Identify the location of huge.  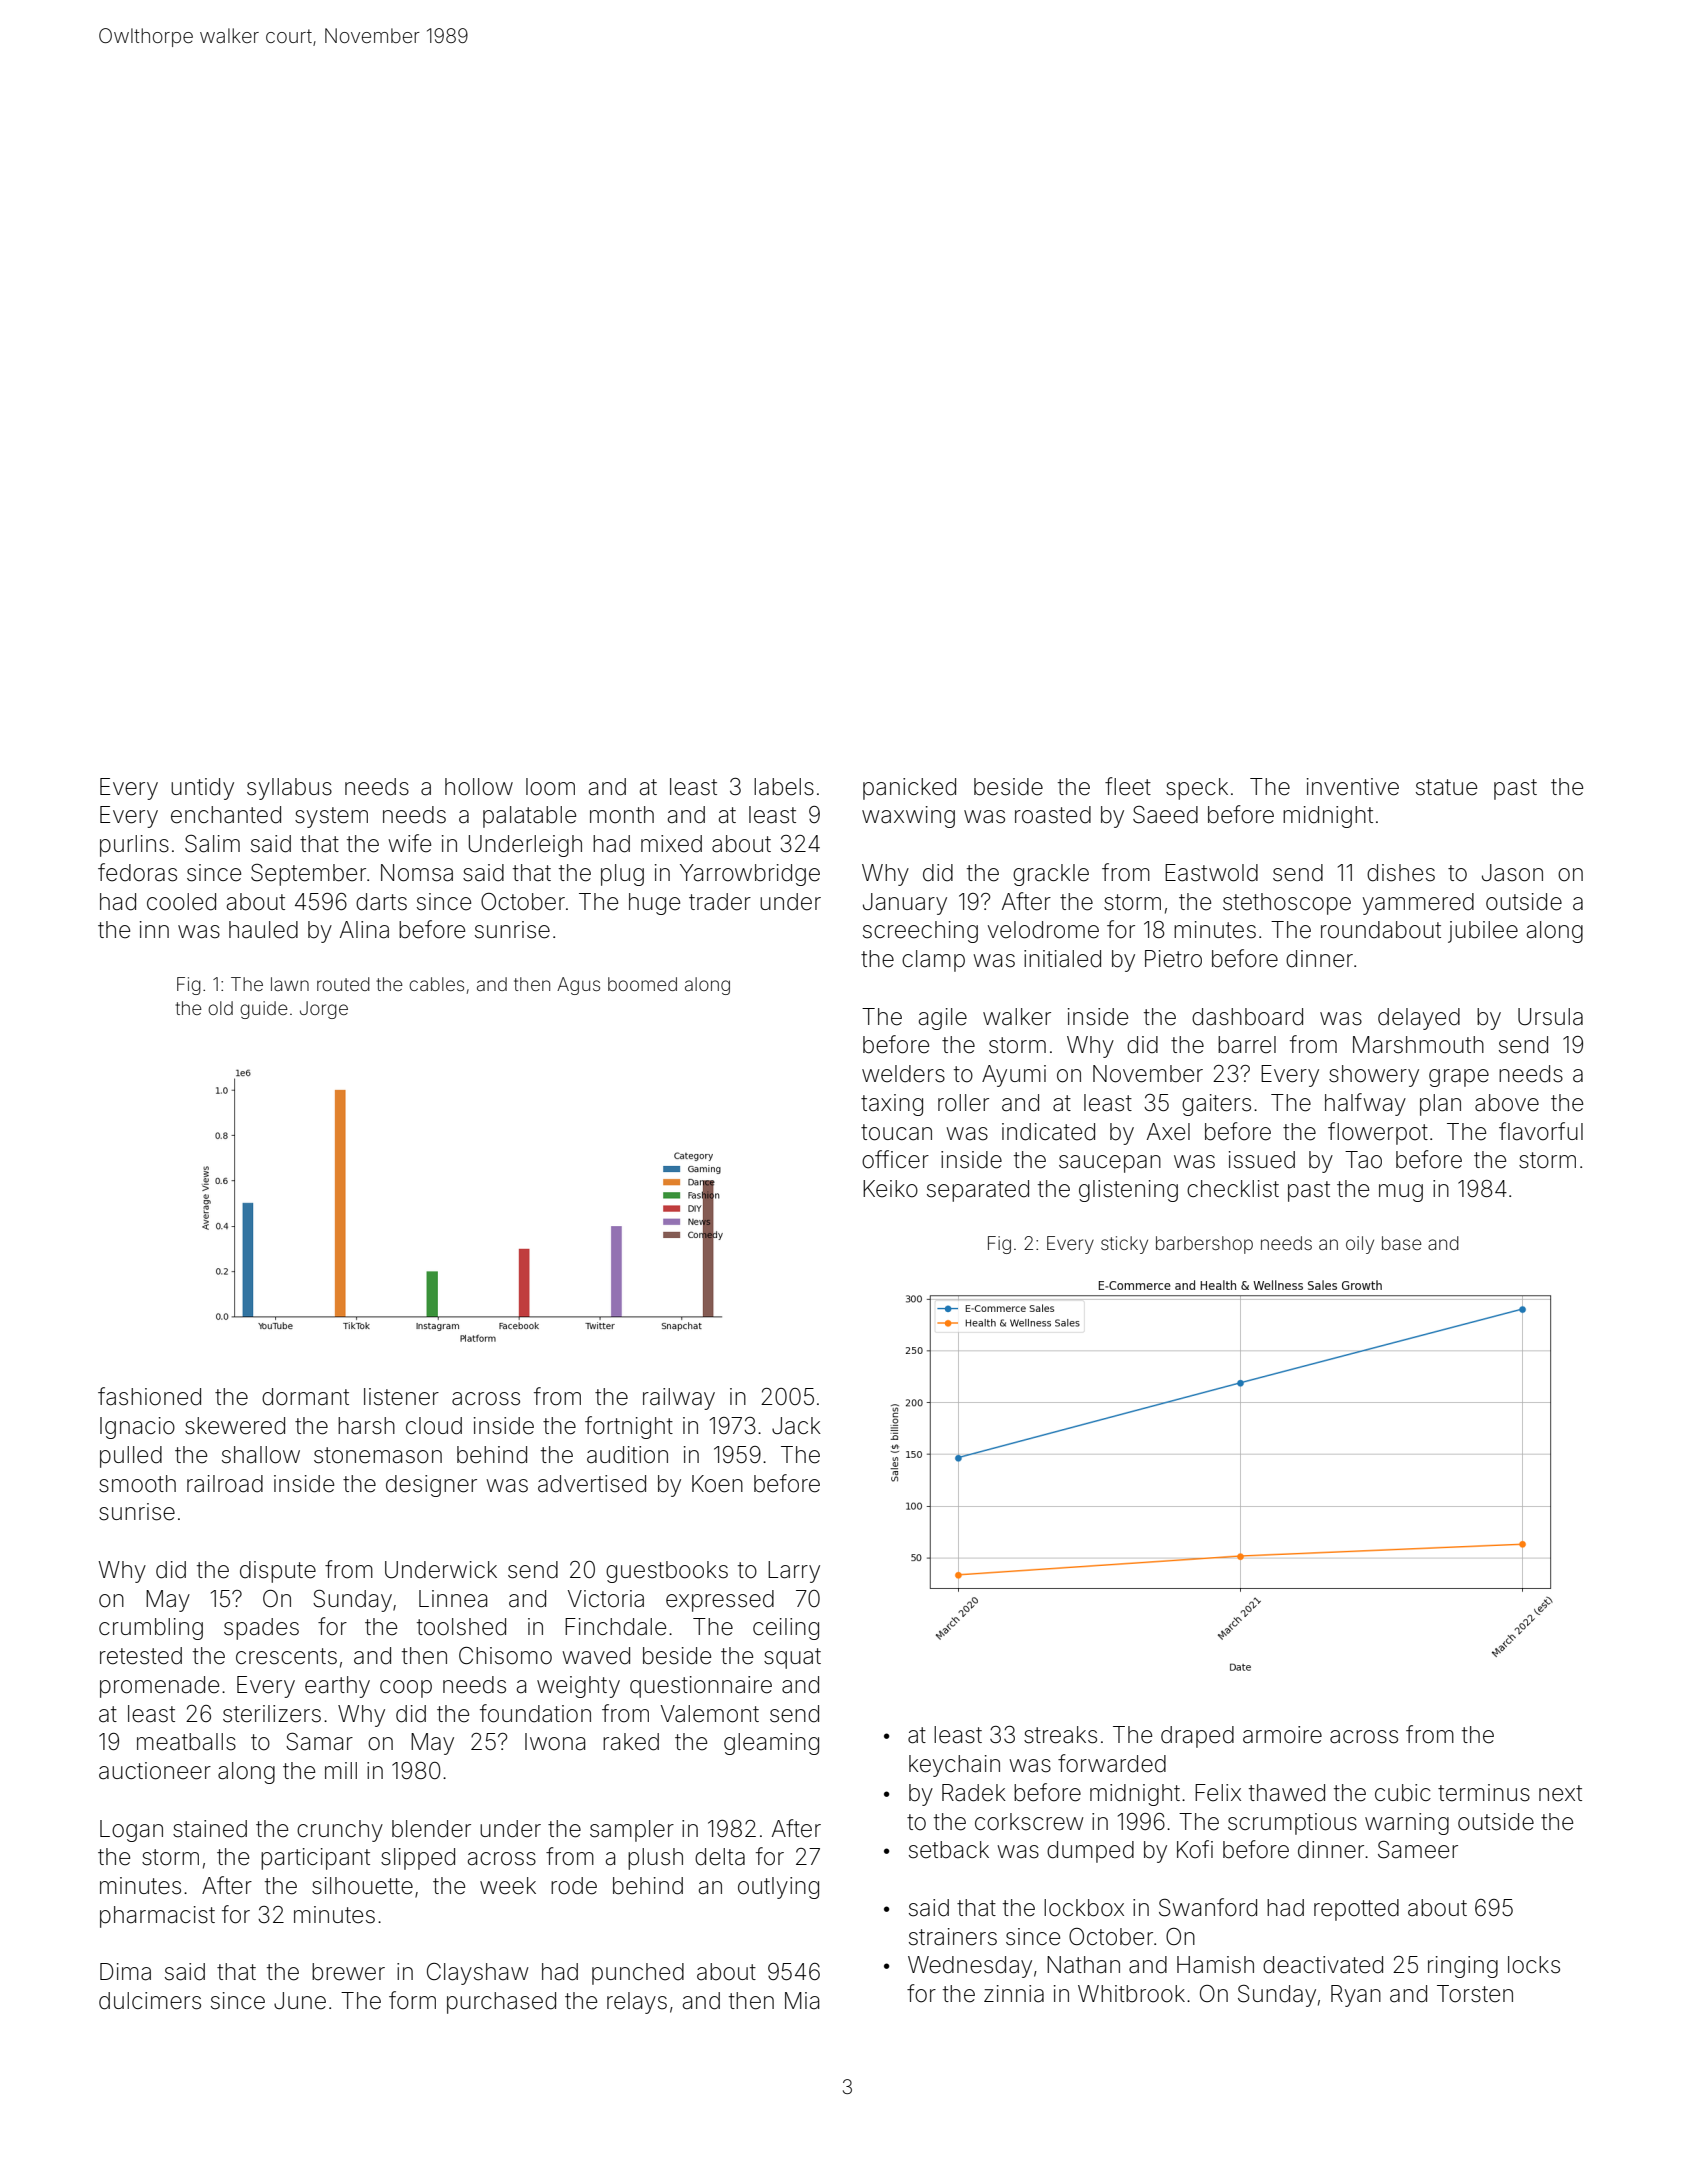
(654, 904).
